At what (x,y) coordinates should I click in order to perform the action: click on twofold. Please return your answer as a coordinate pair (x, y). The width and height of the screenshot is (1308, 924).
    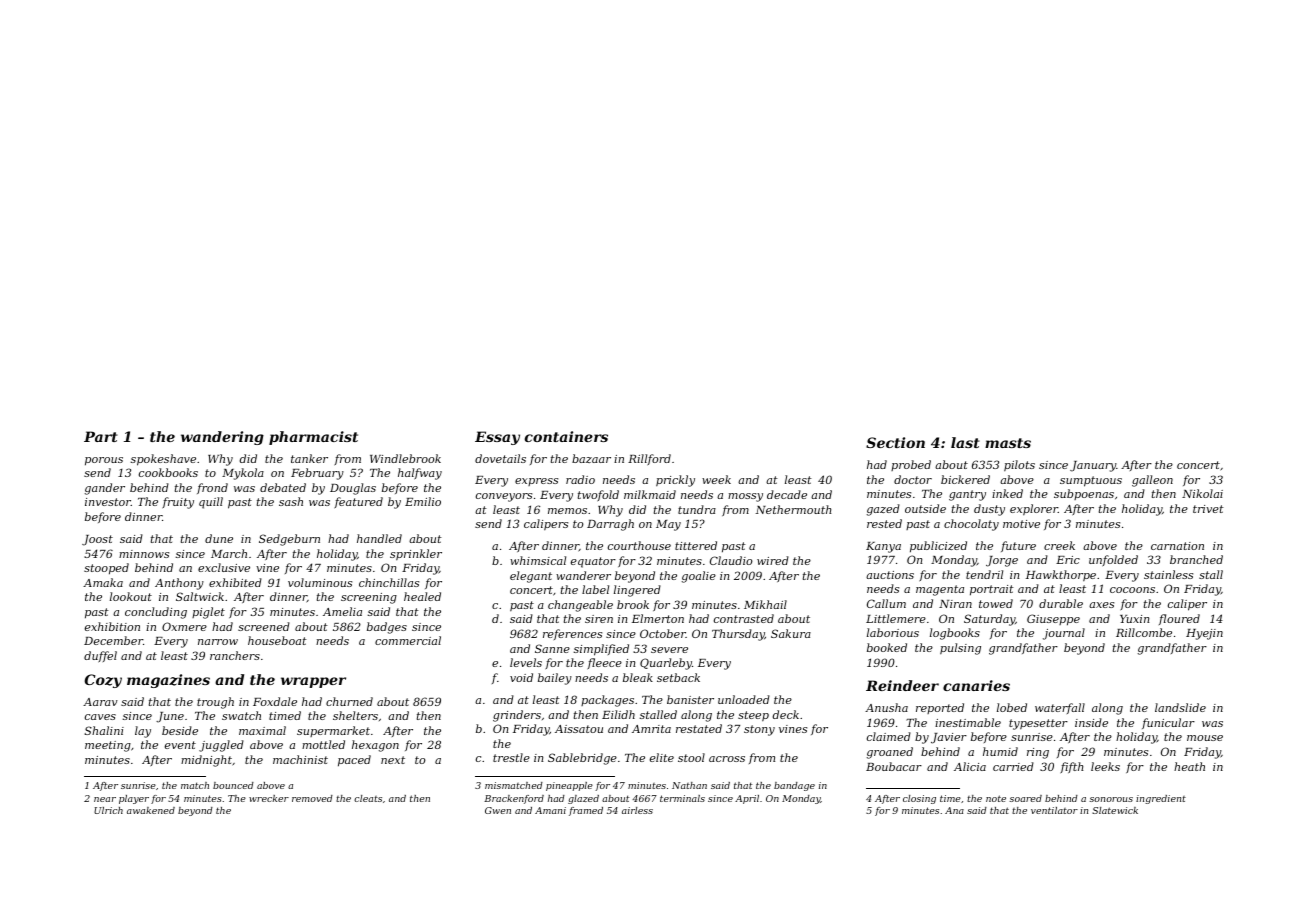
    Looking at the image, I should click on (598, 495).
